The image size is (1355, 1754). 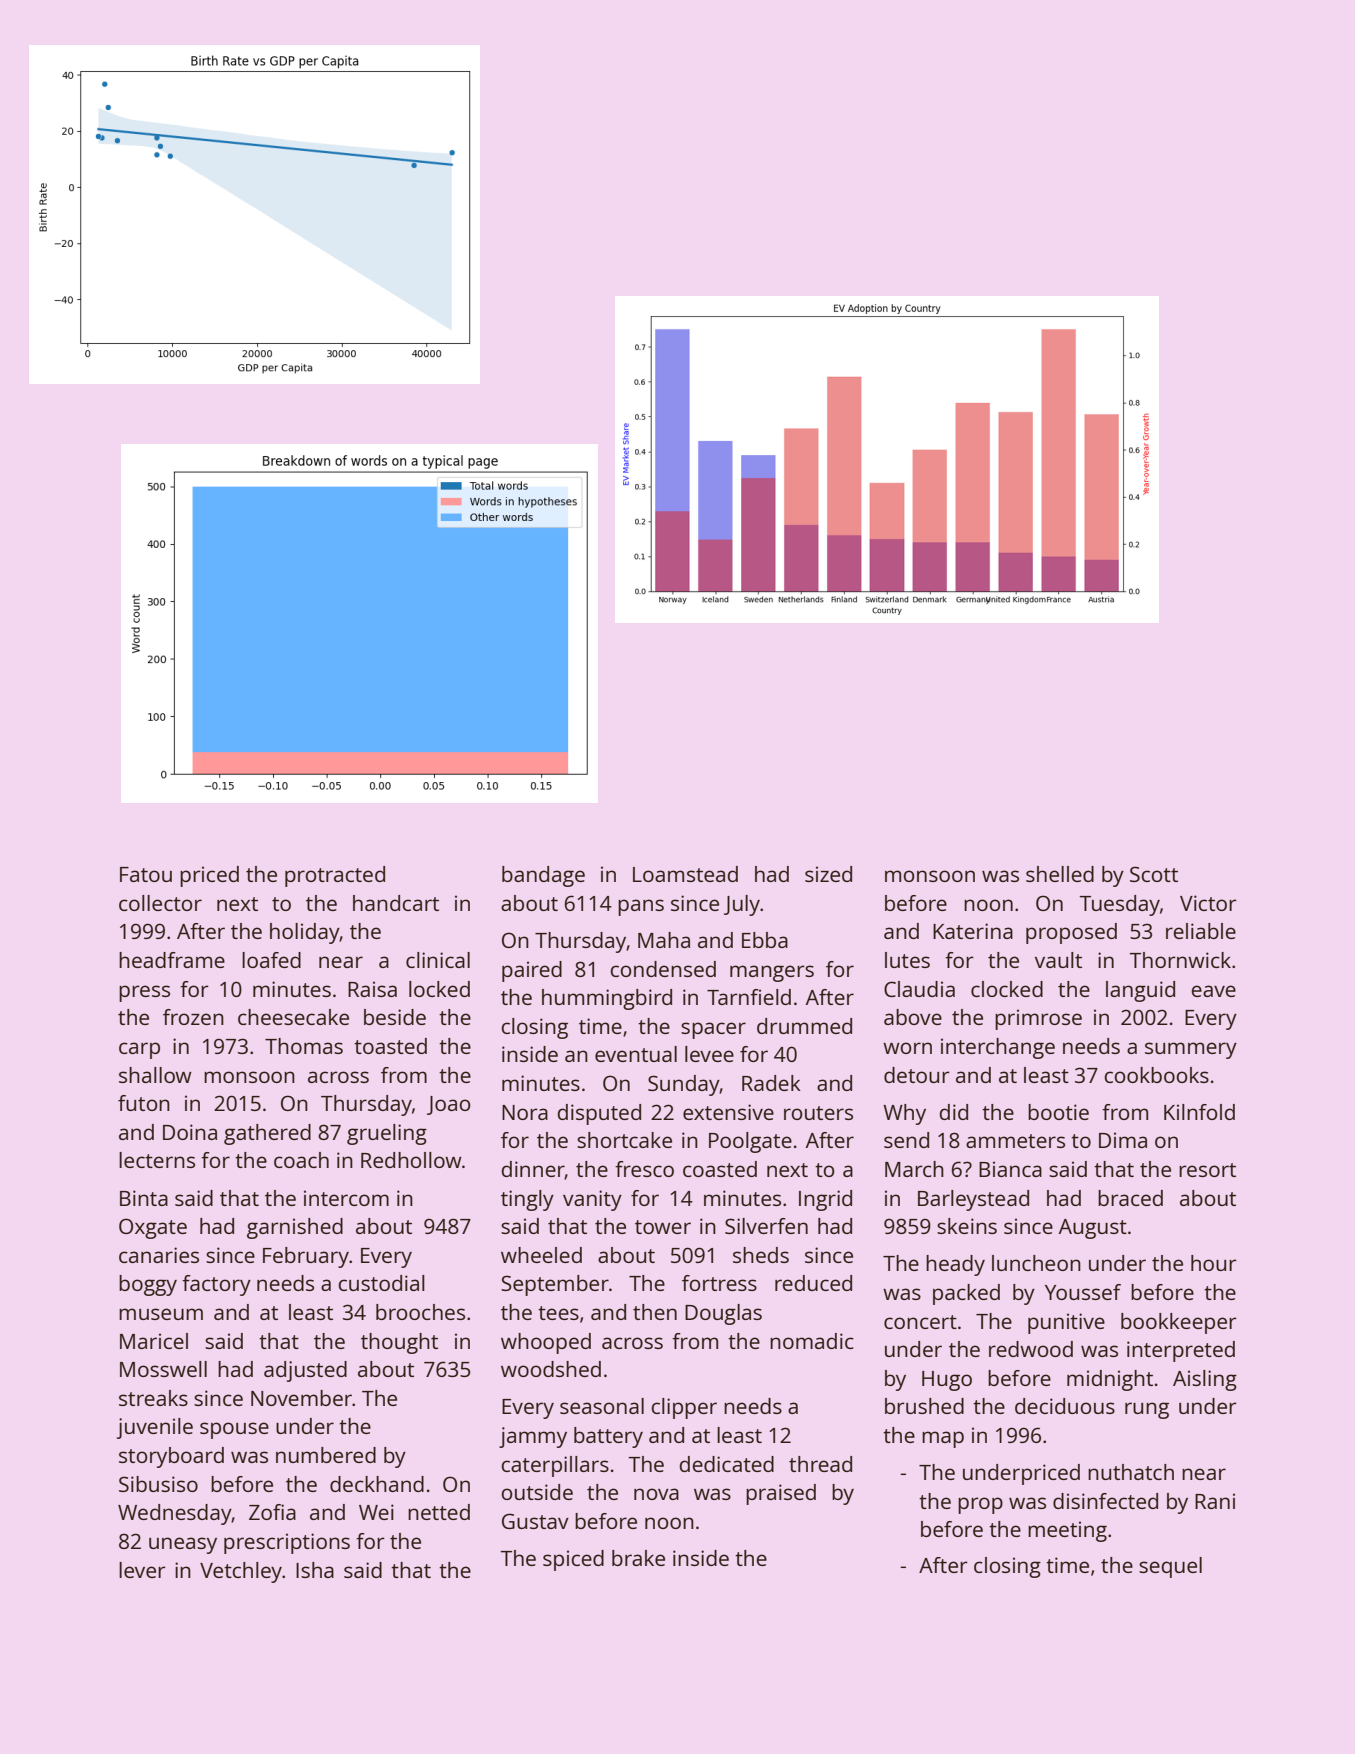 I want to click on Isha, so click(x=315, y=1570).
